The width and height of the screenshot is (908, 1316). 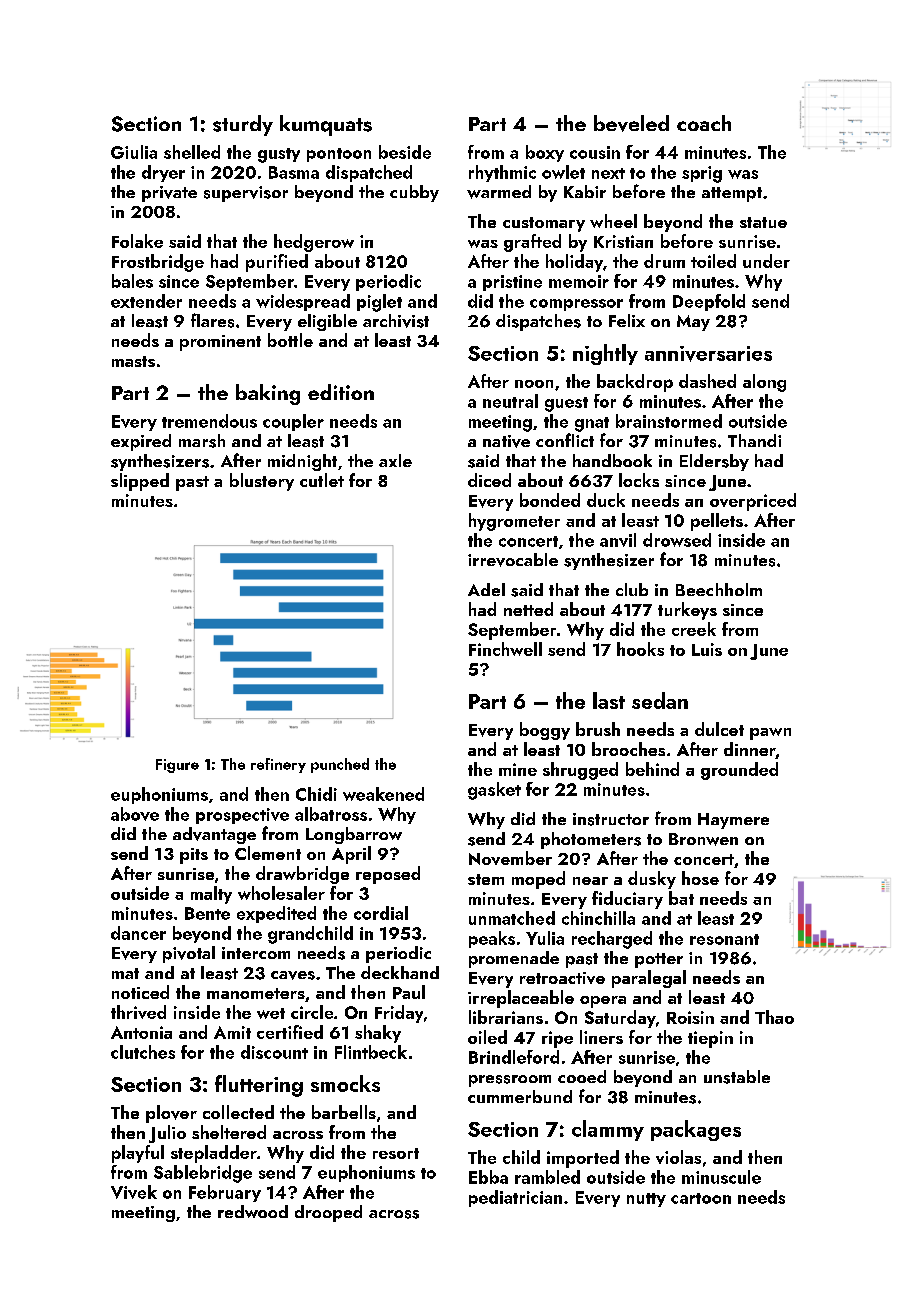 I want to click on Thandi, so click(x=754, y=440).
